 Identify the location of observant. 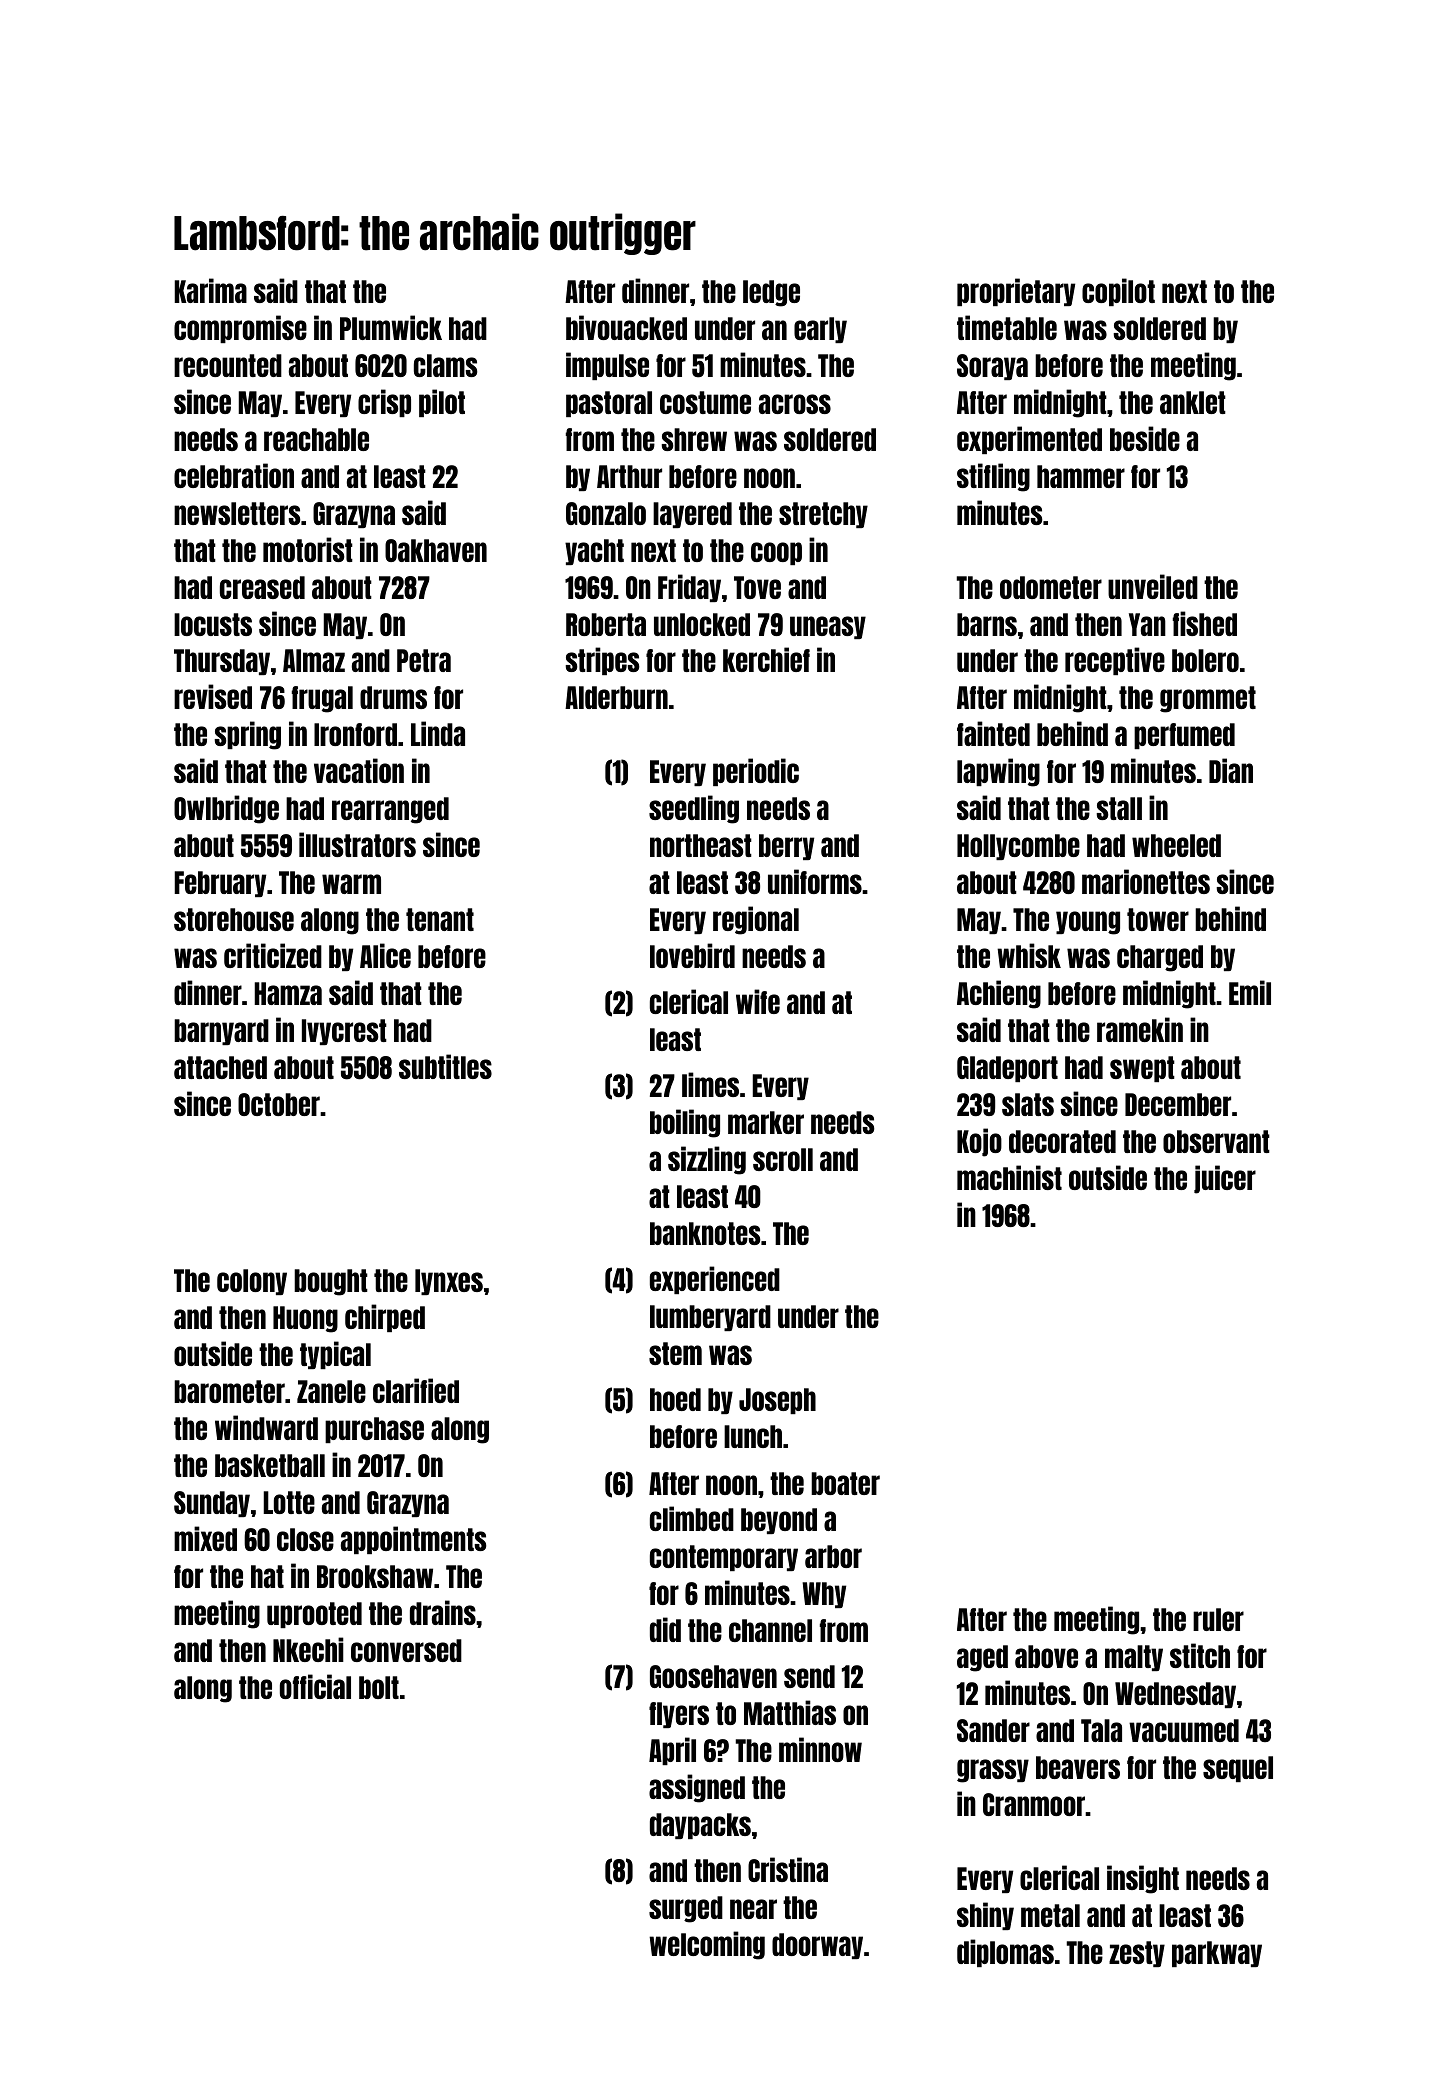
(1216, 1141).
